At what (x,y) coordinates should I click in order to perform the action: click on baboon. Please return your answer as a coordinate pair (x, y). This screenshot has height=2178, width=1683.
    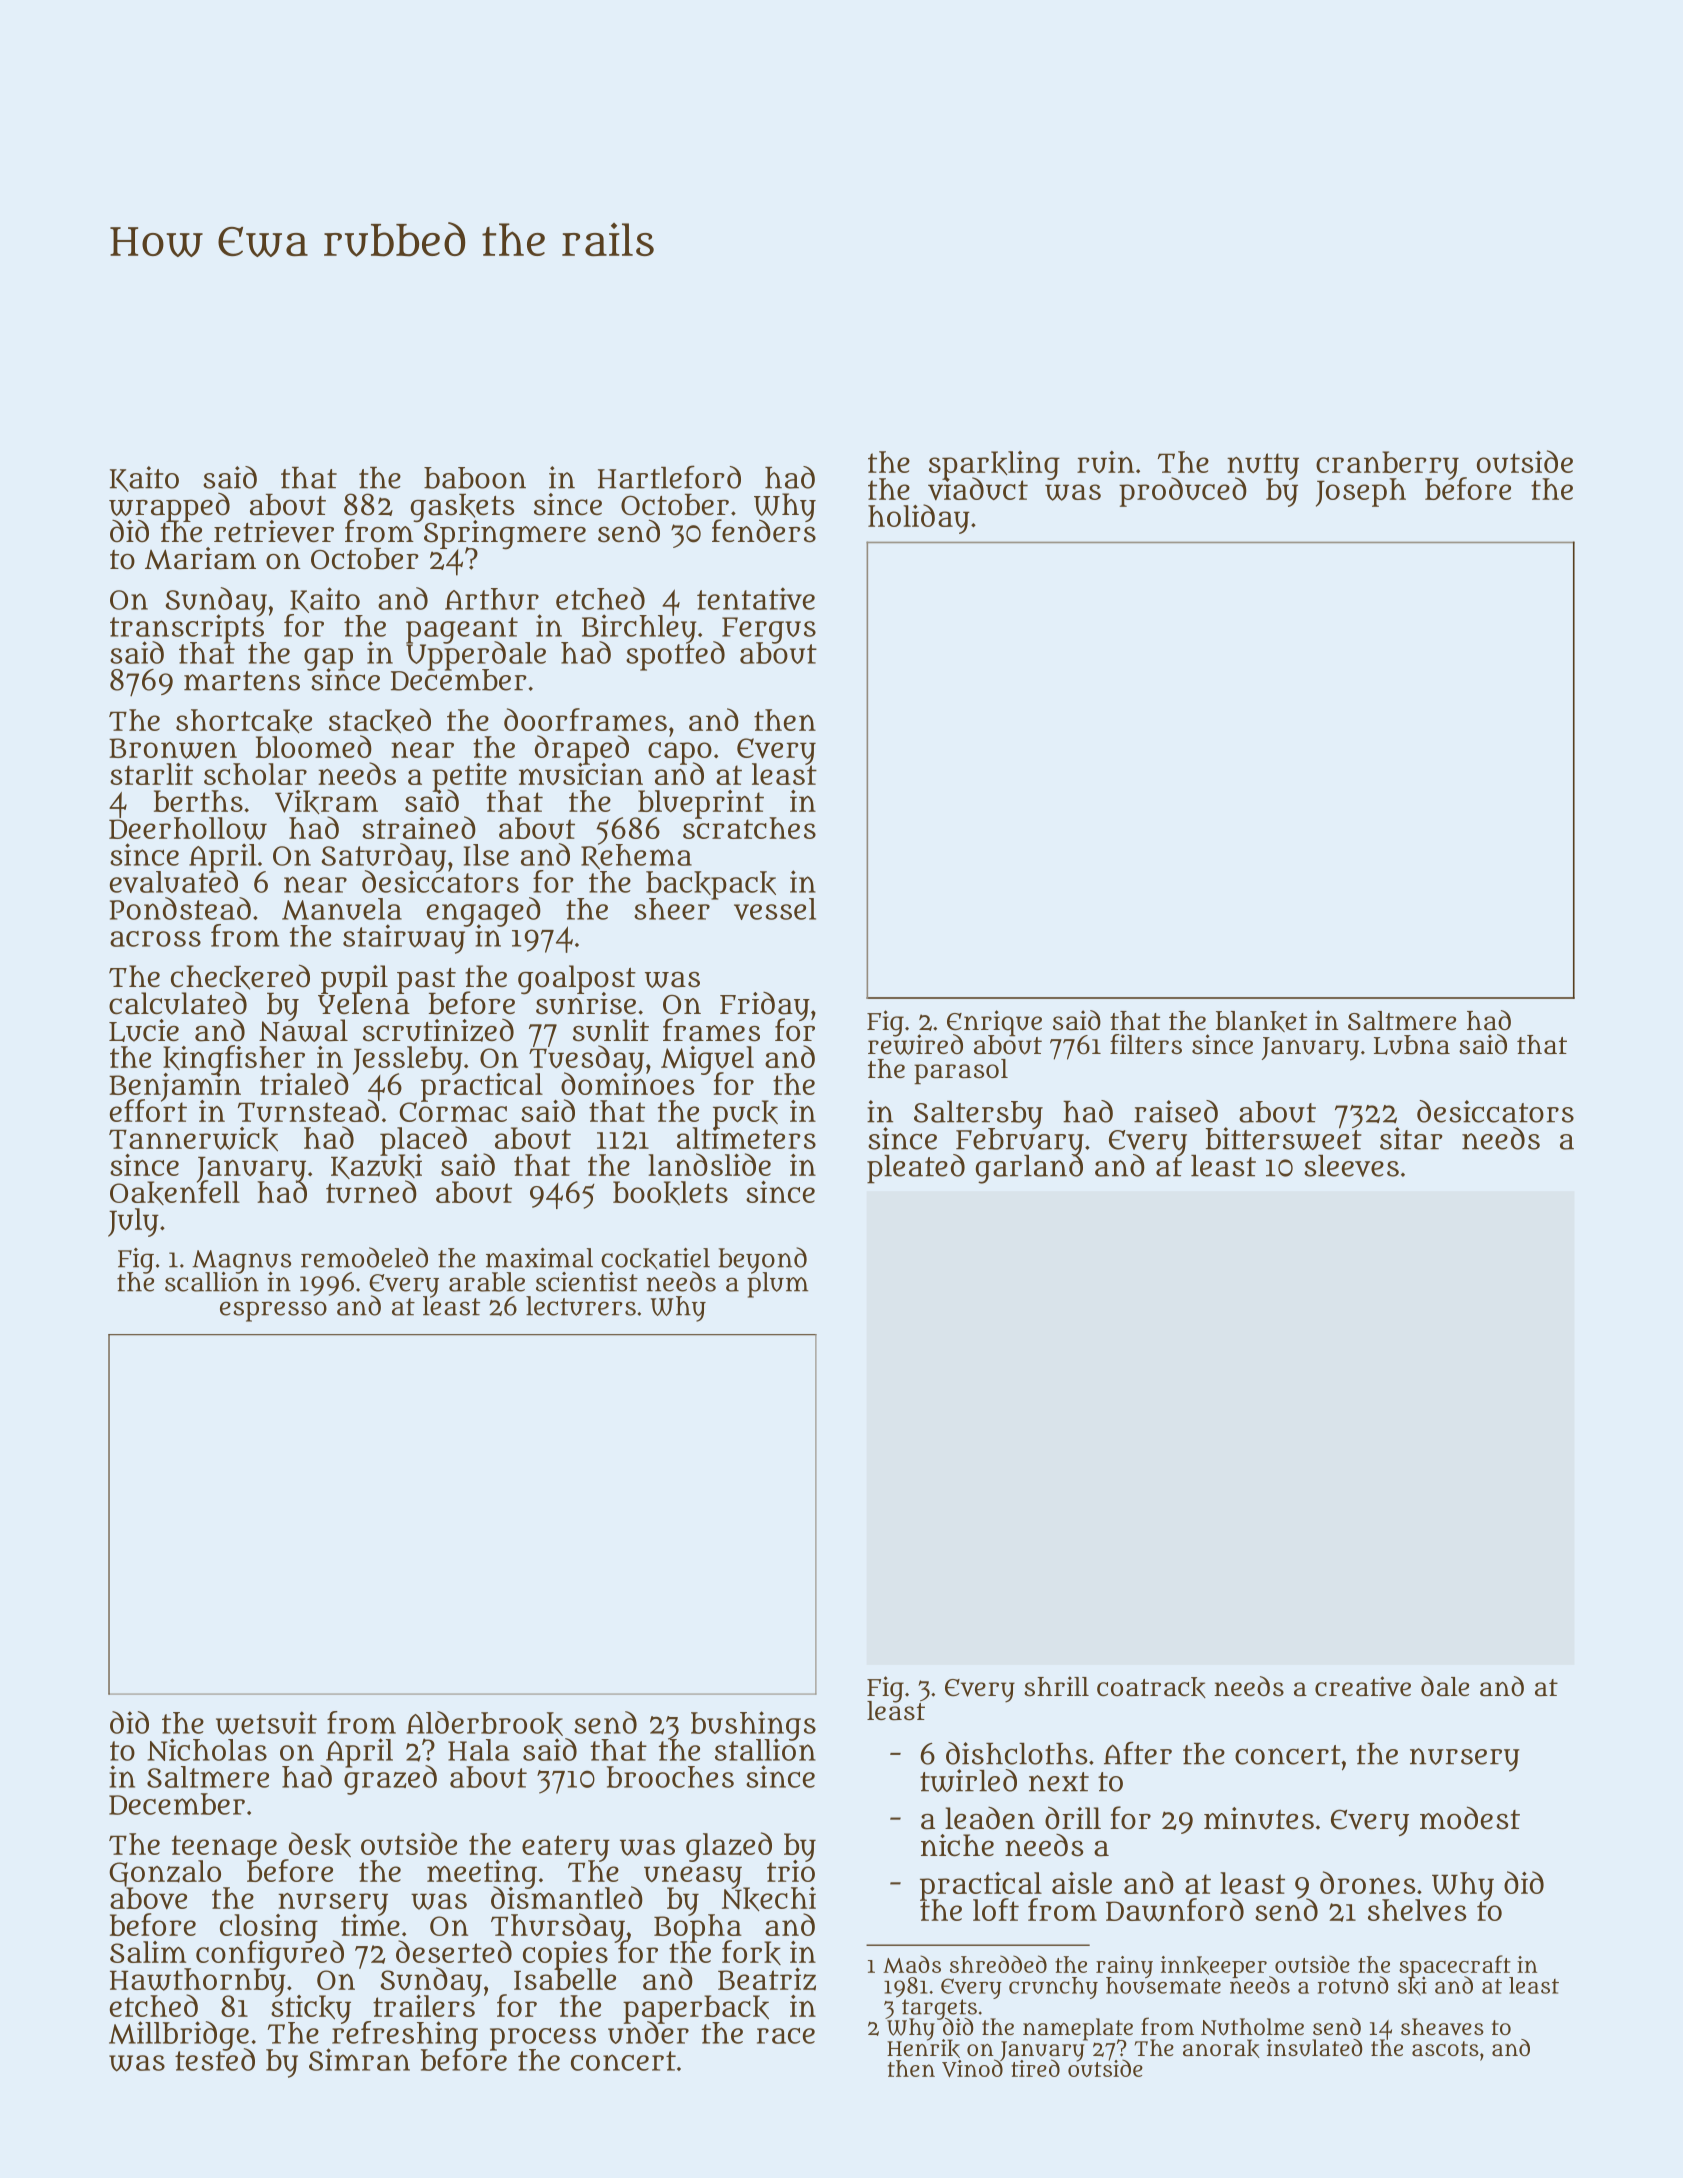
    Looking at the image, I should click on (475, 478).
